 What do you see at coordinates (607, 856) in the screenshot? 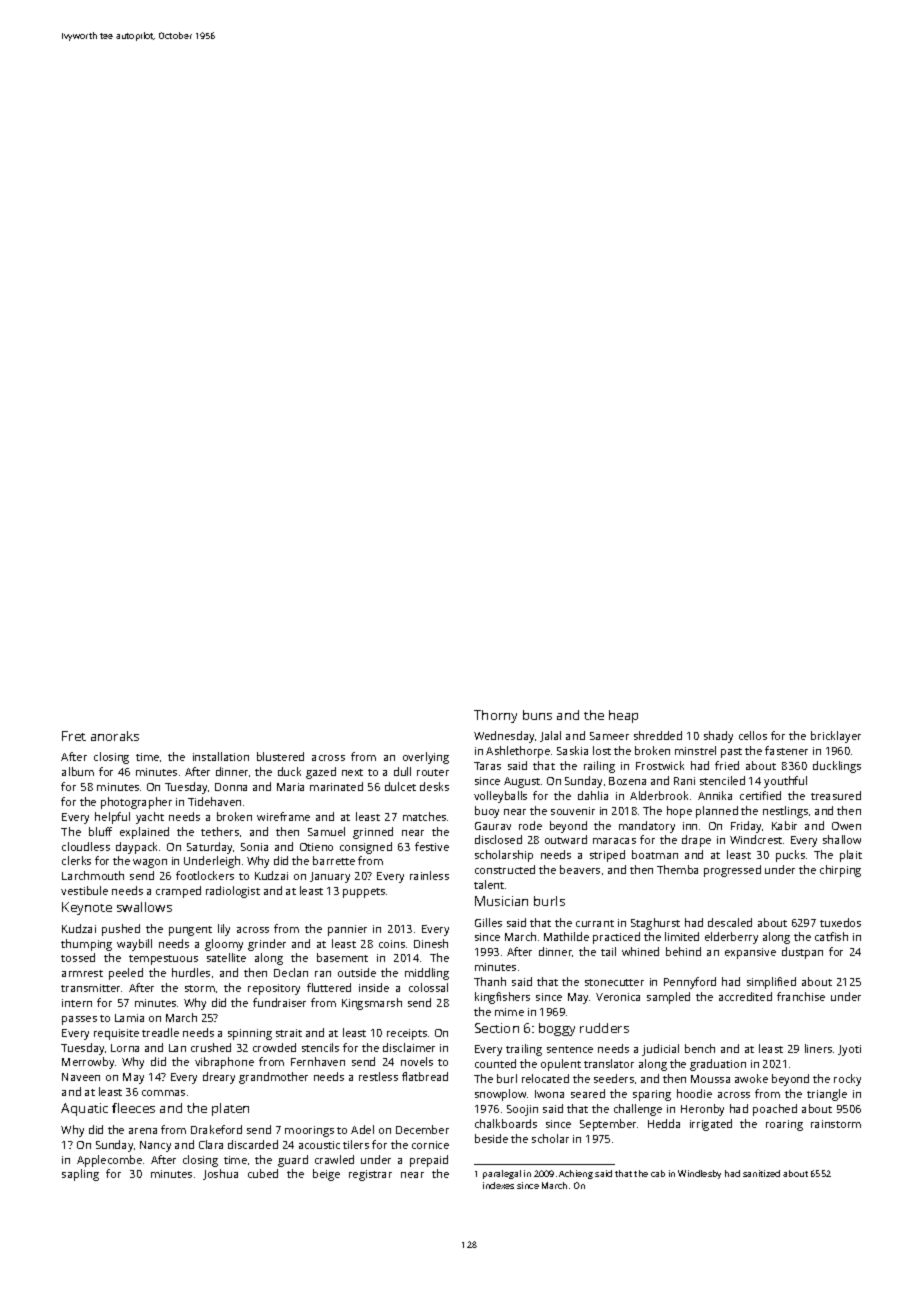
I see `striped` at bounding box center [607, 856].
